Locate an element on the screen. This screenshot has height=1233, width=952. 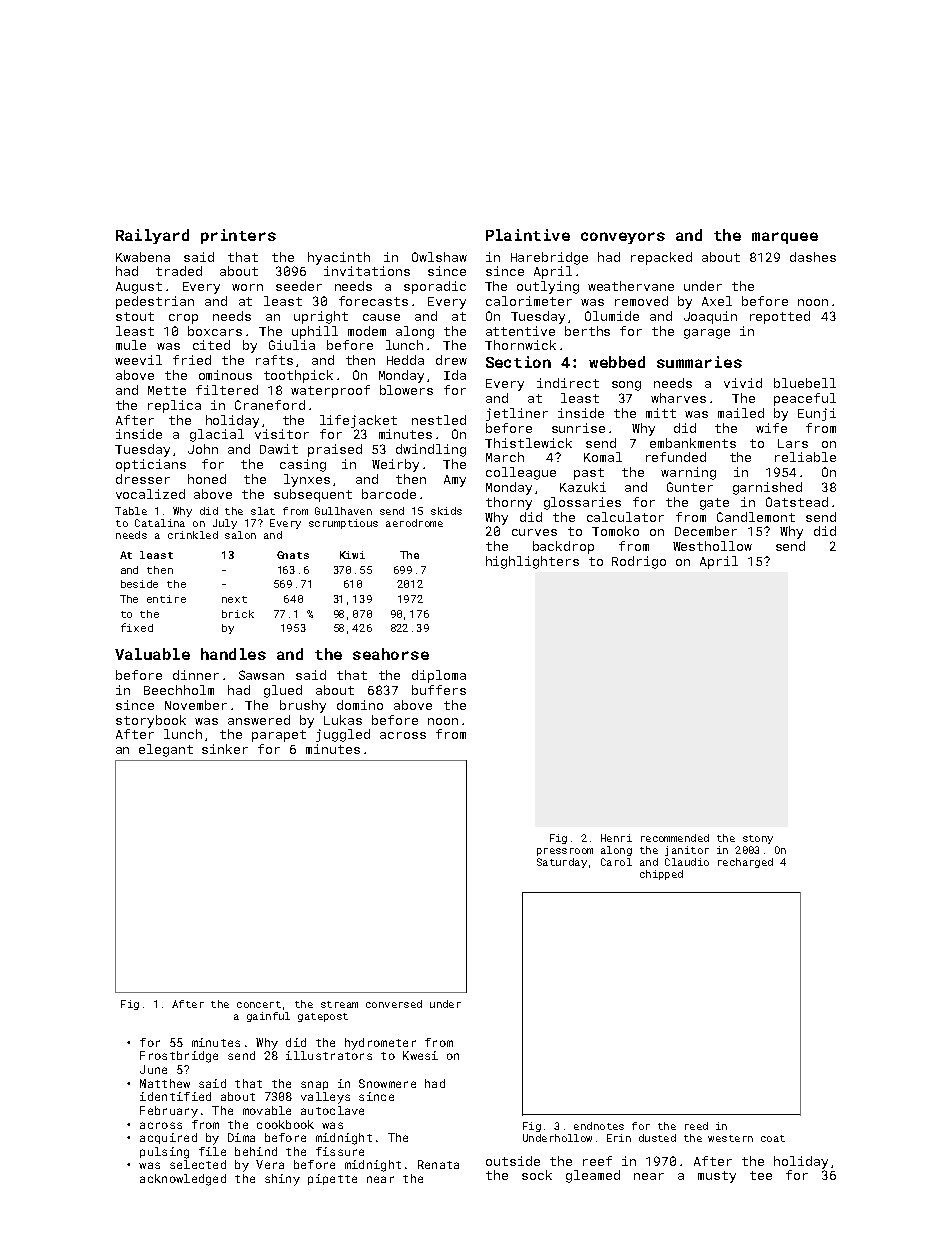
Frostbridge is located at coordinates (179, 1057).
